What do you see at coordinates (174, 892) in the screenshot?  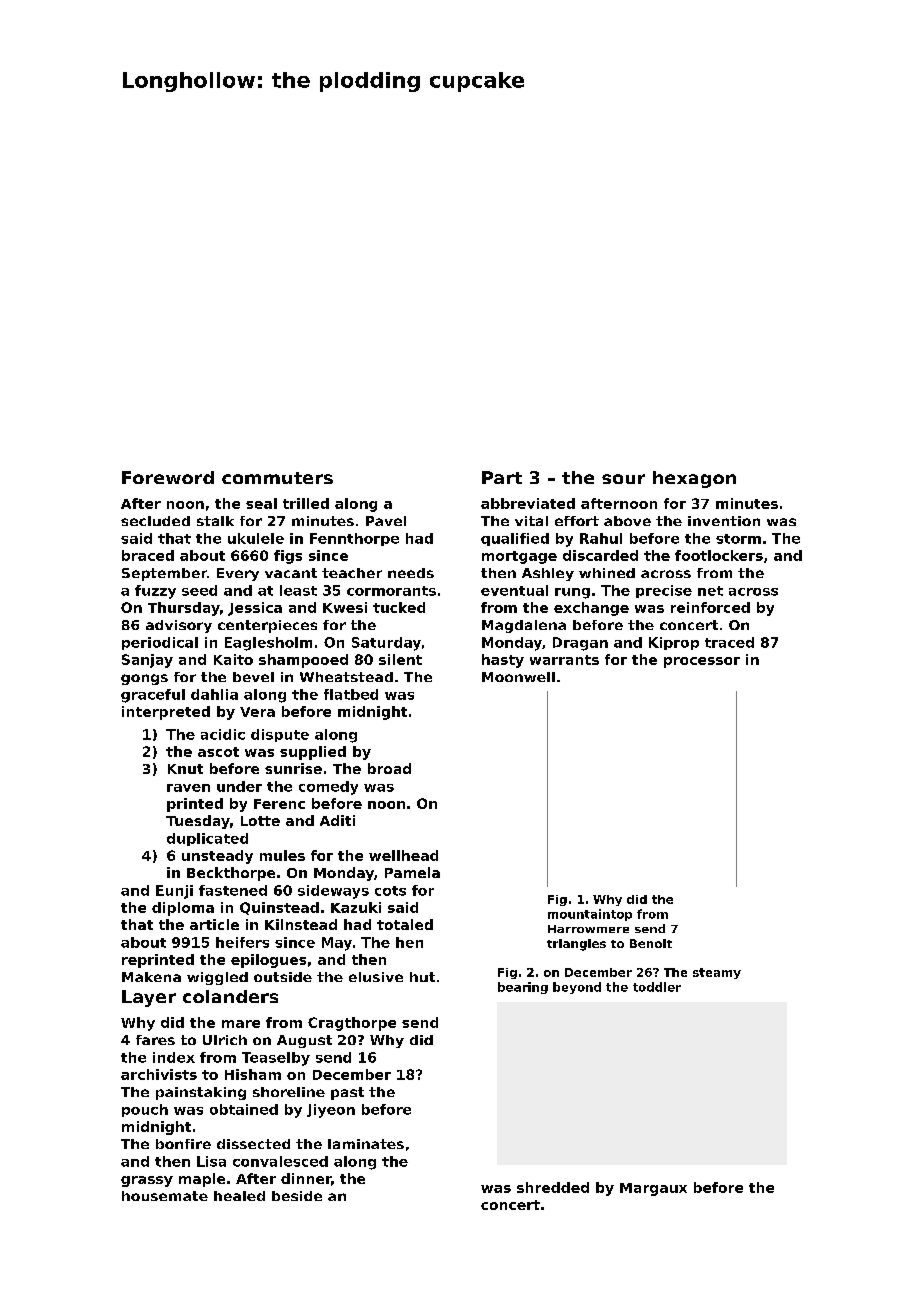 I see `Eunji` at bounding box center [174, 892].
